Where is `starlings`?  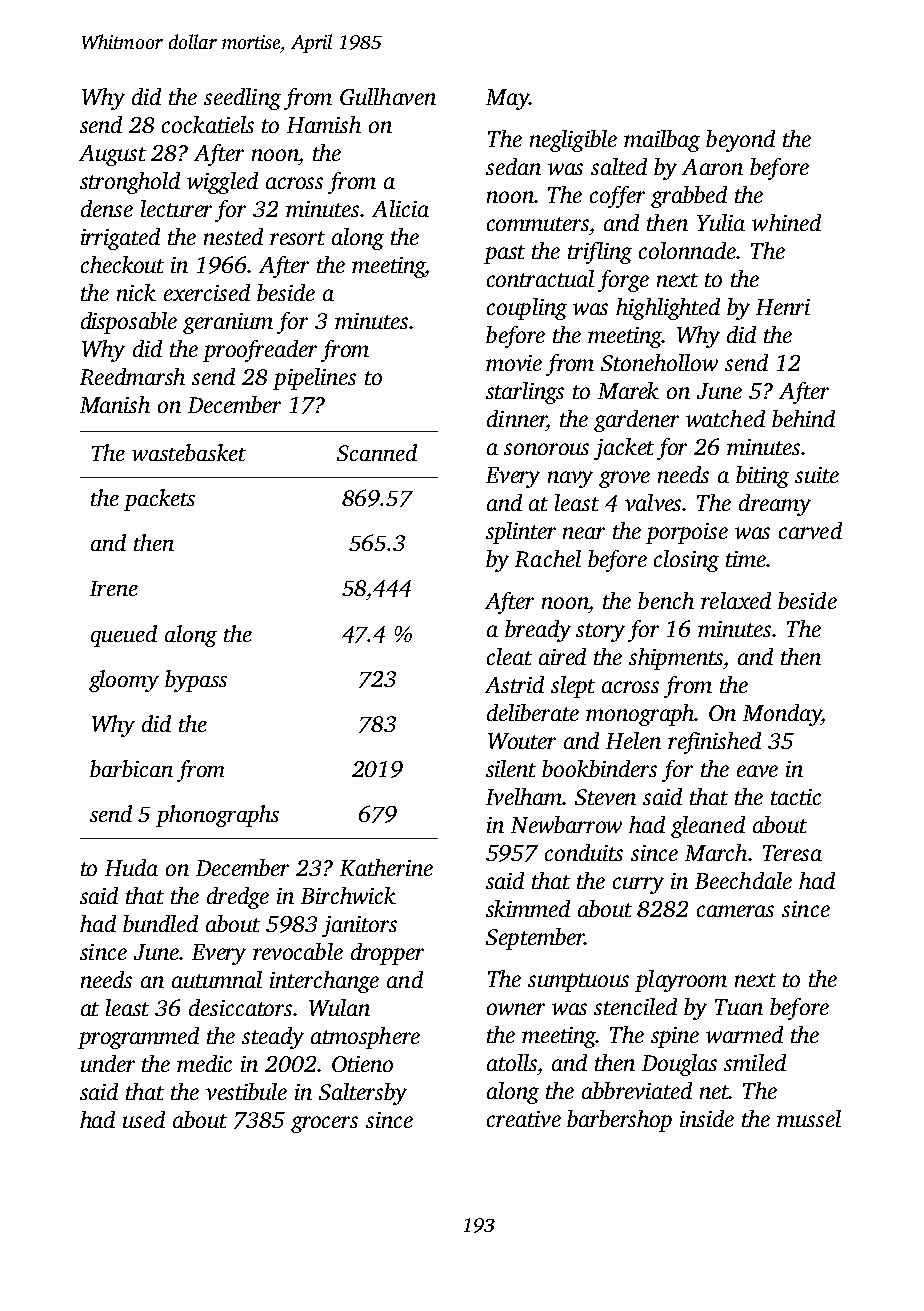 starlings is located at coordinates (525, 393).
